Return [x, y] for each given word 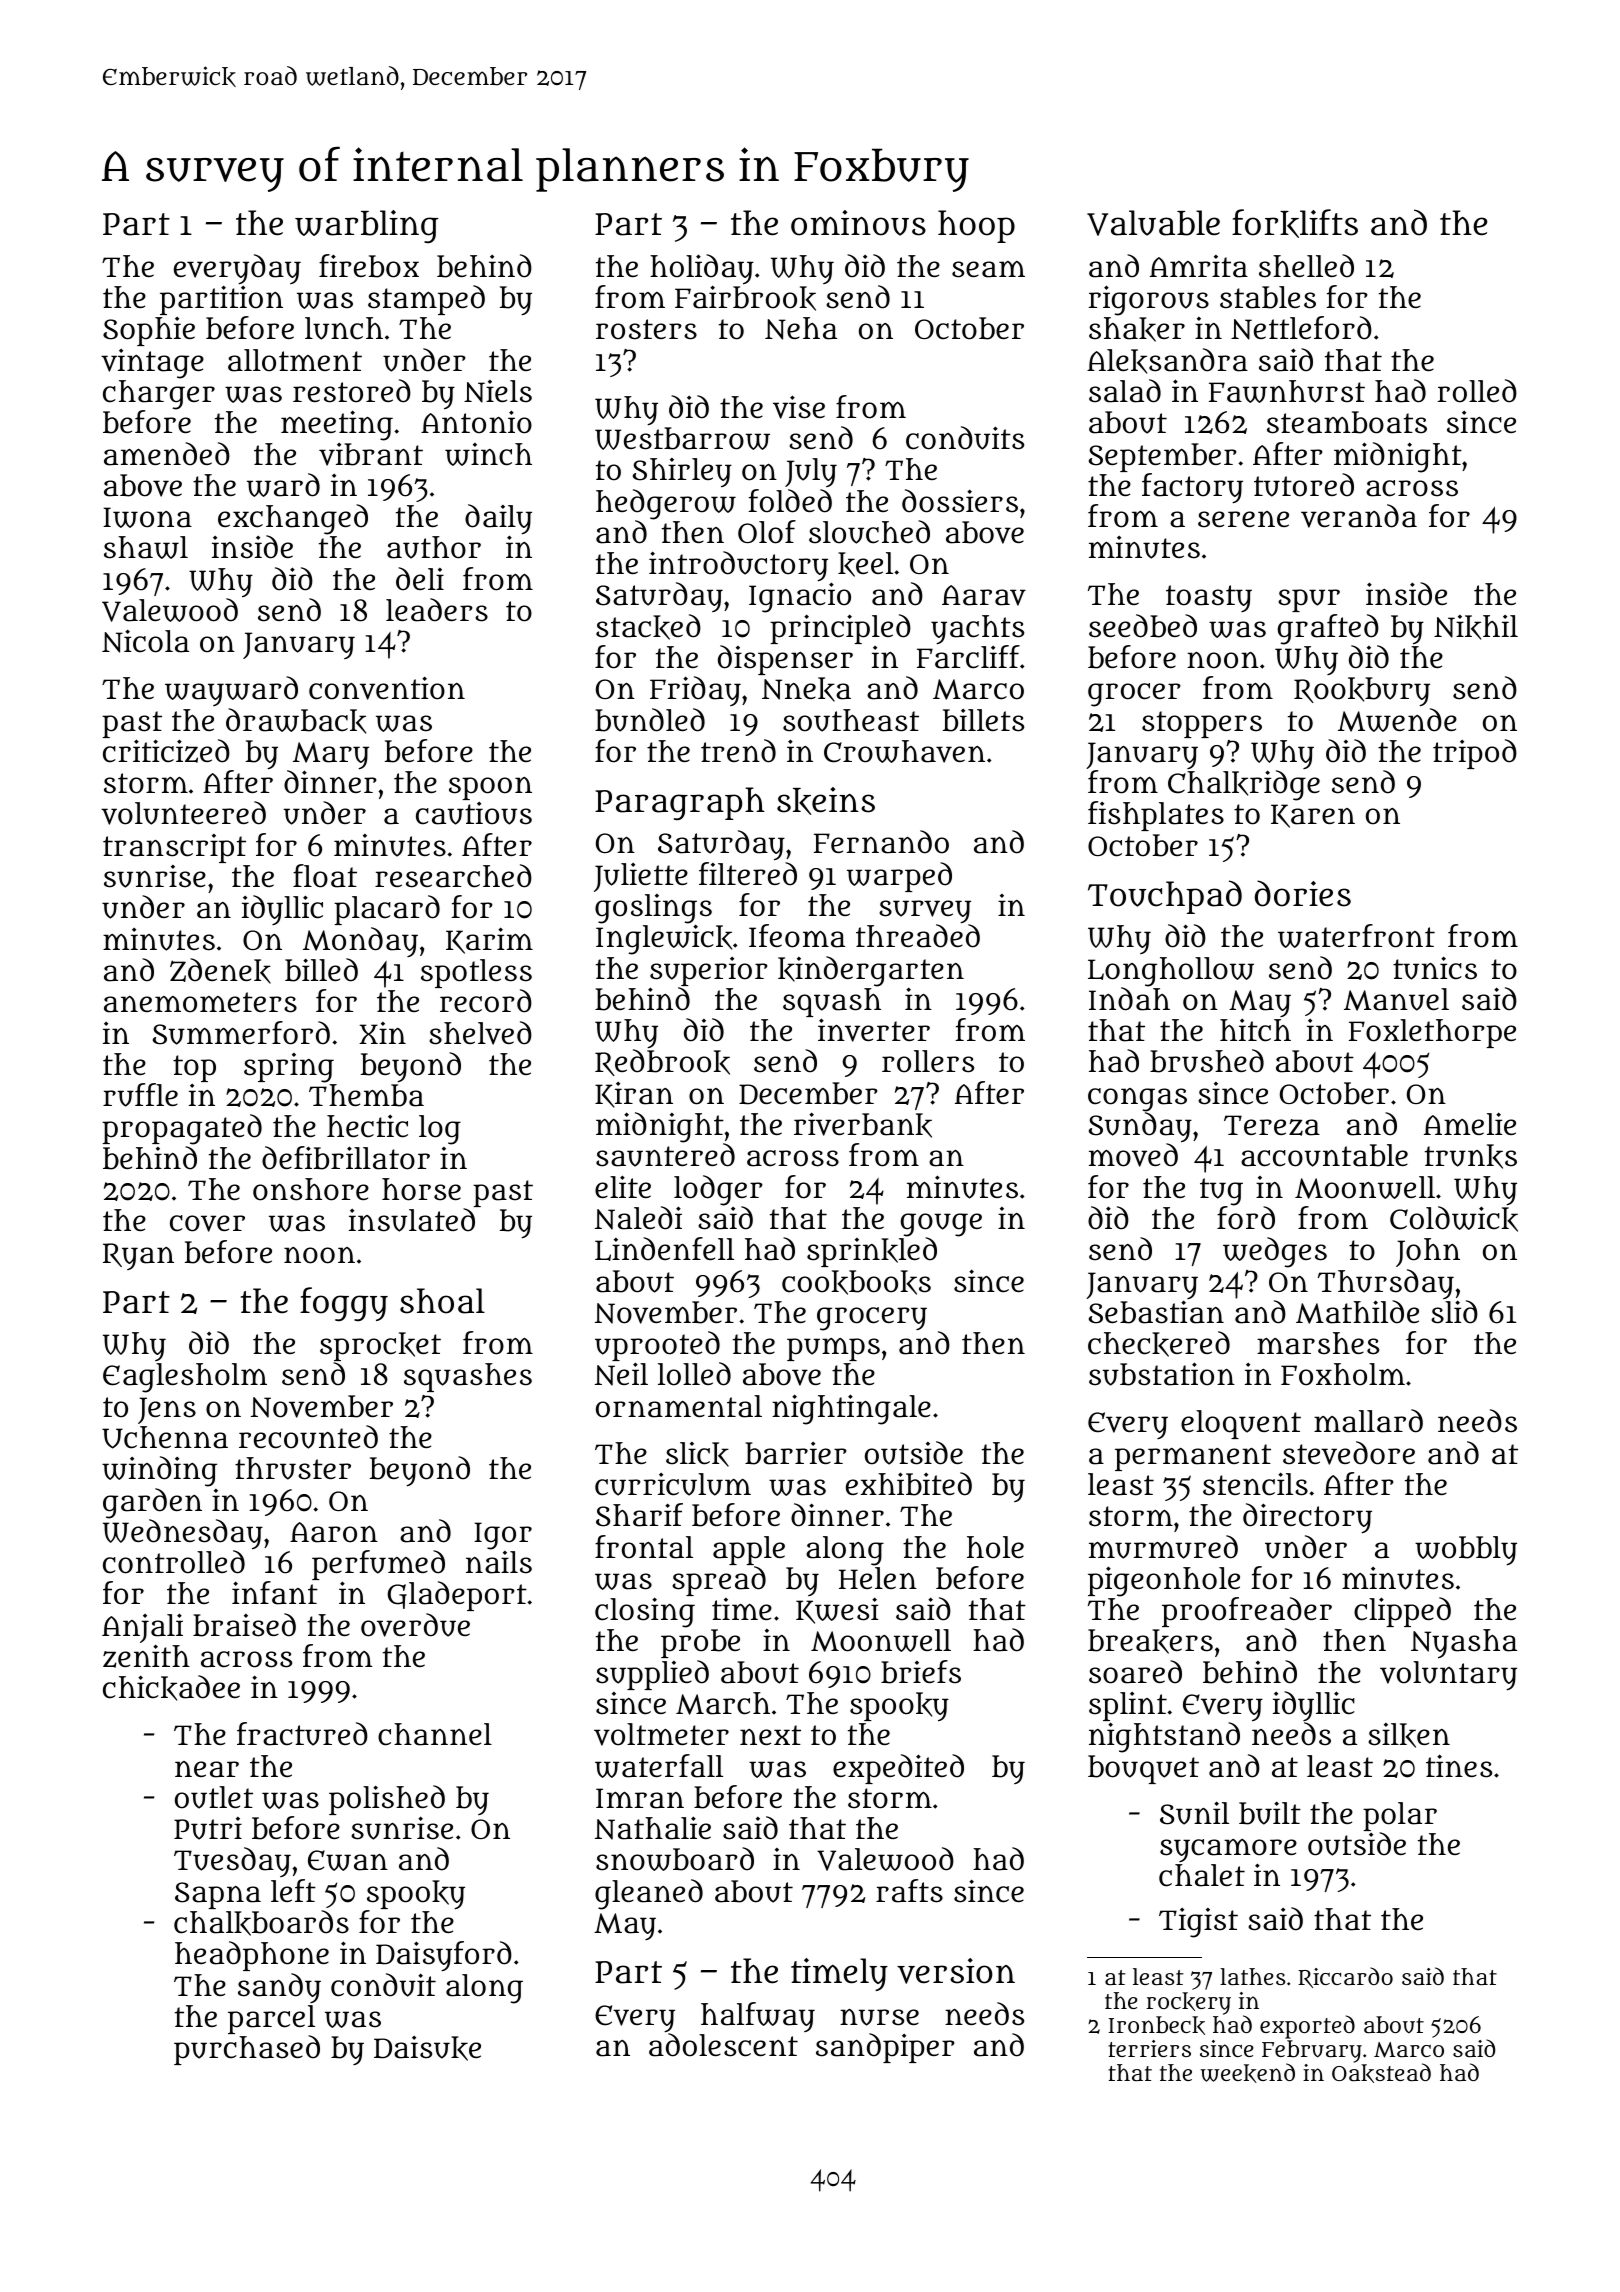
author [434, 547]
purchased [247, 2050]
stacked [648, 627]
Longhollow [1171, 972]
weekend [1247, 2073]
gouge [941, 1225]
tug [1221, 1192]
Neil [621, 1374]
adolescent [723, 2045]
